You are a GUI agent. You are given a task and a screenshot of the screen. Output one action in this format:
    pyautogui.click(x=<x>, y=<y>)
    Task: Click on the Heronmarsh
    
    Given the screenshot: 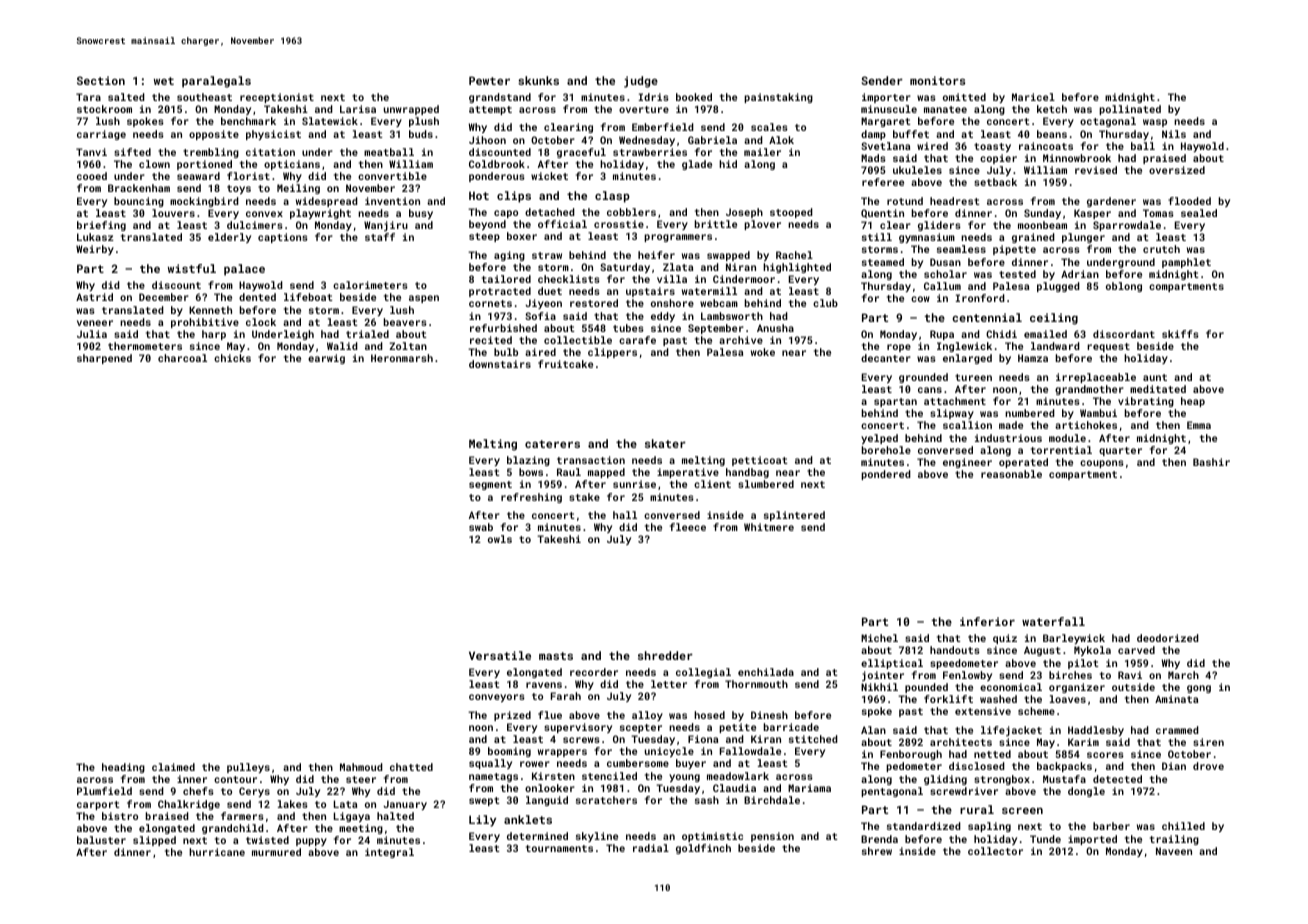 What is the action you would take?
    pyautogui.click(x=402, y=358)
